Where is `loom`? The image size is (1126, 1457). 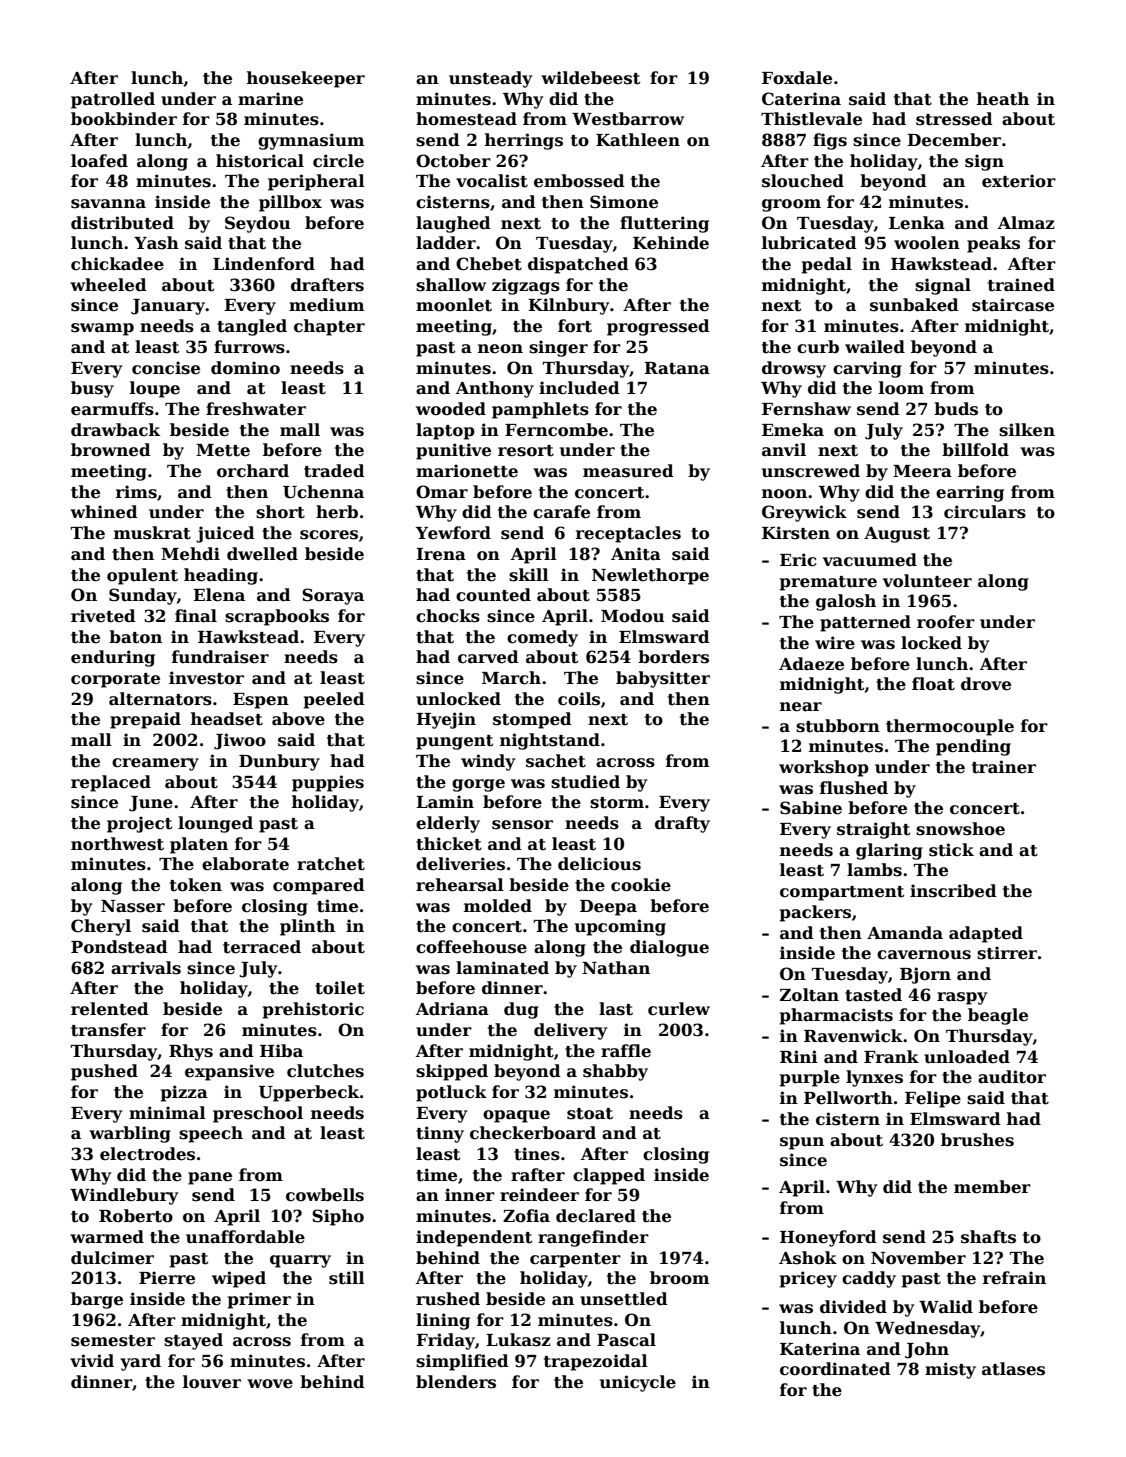 loom is located at coordinates (901, 388).
